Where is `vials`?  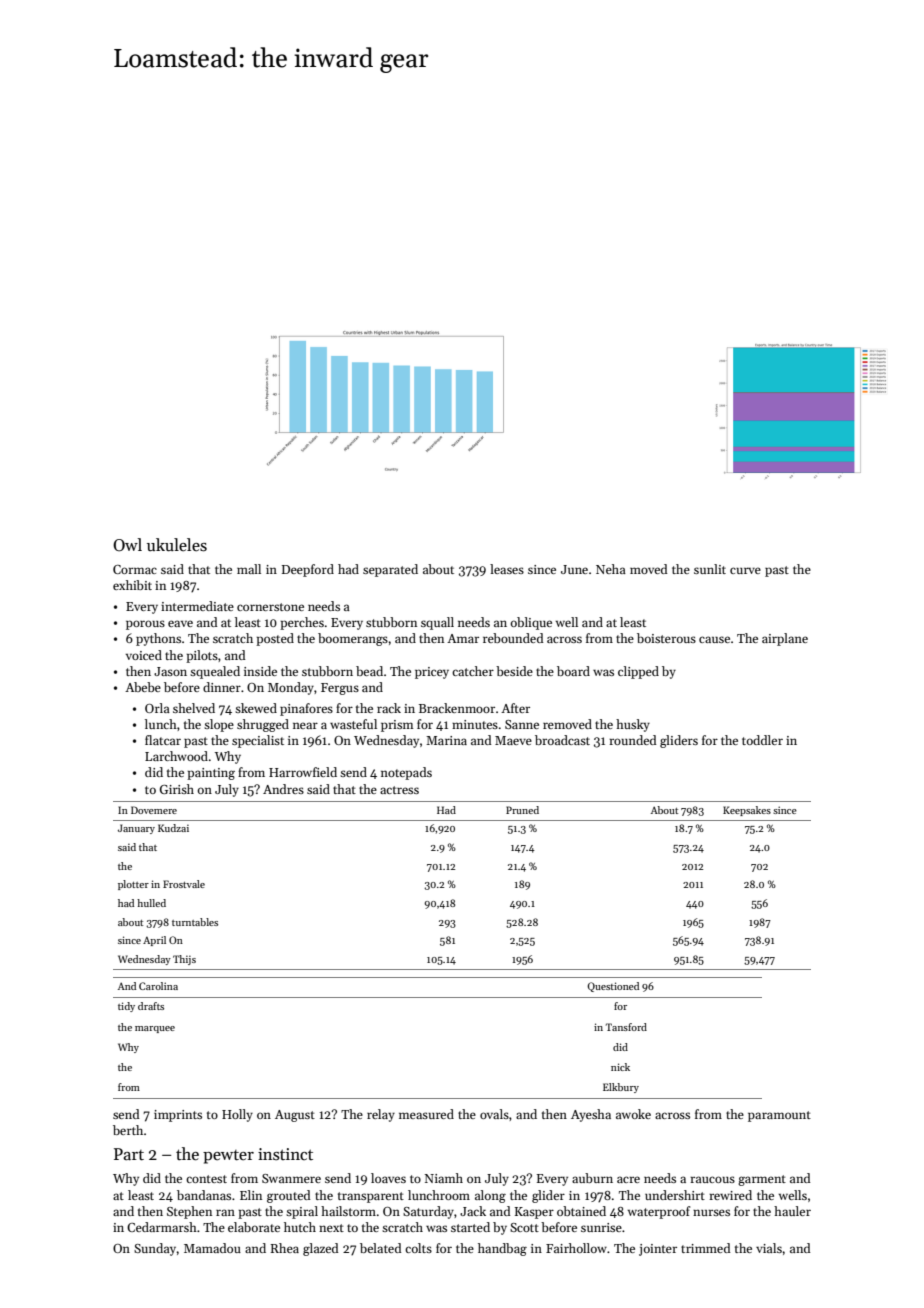 vials is located at coordinates (769, 1248).
